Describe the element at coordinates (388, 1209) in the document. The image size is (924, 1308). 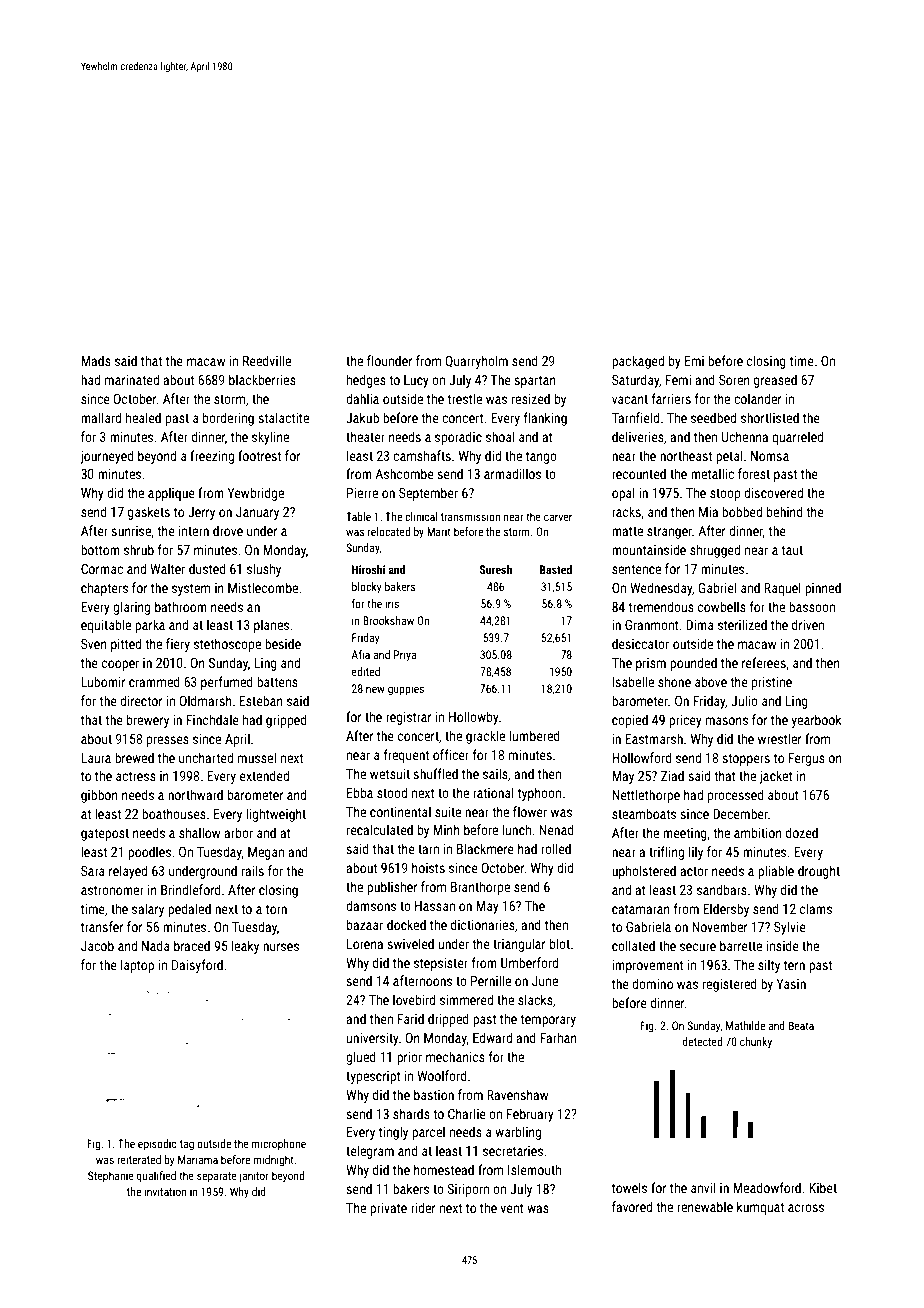
I see `private` at that location.
